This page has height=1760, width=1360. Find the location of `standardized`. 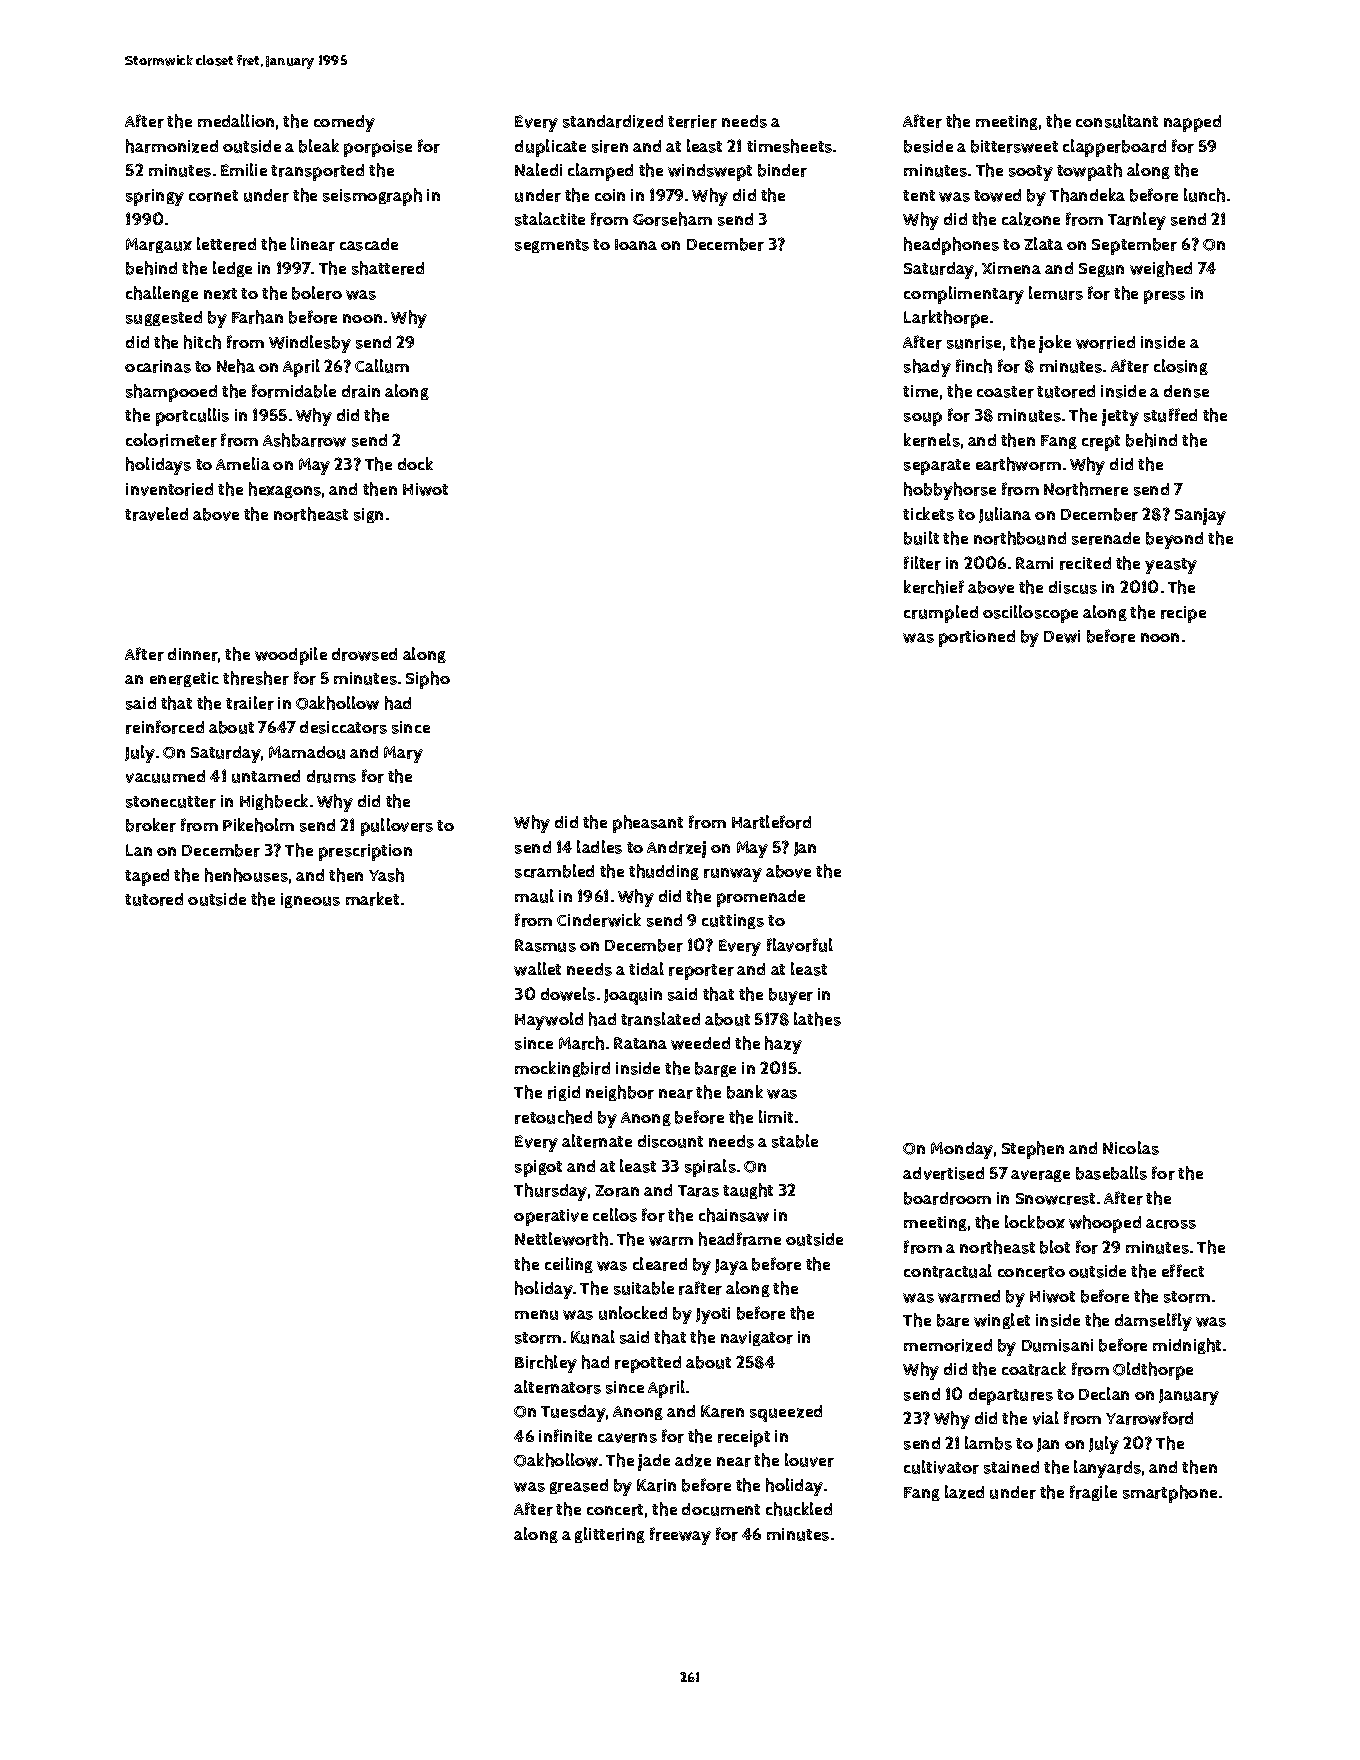

standardized is located at coordinates (613, 121).
